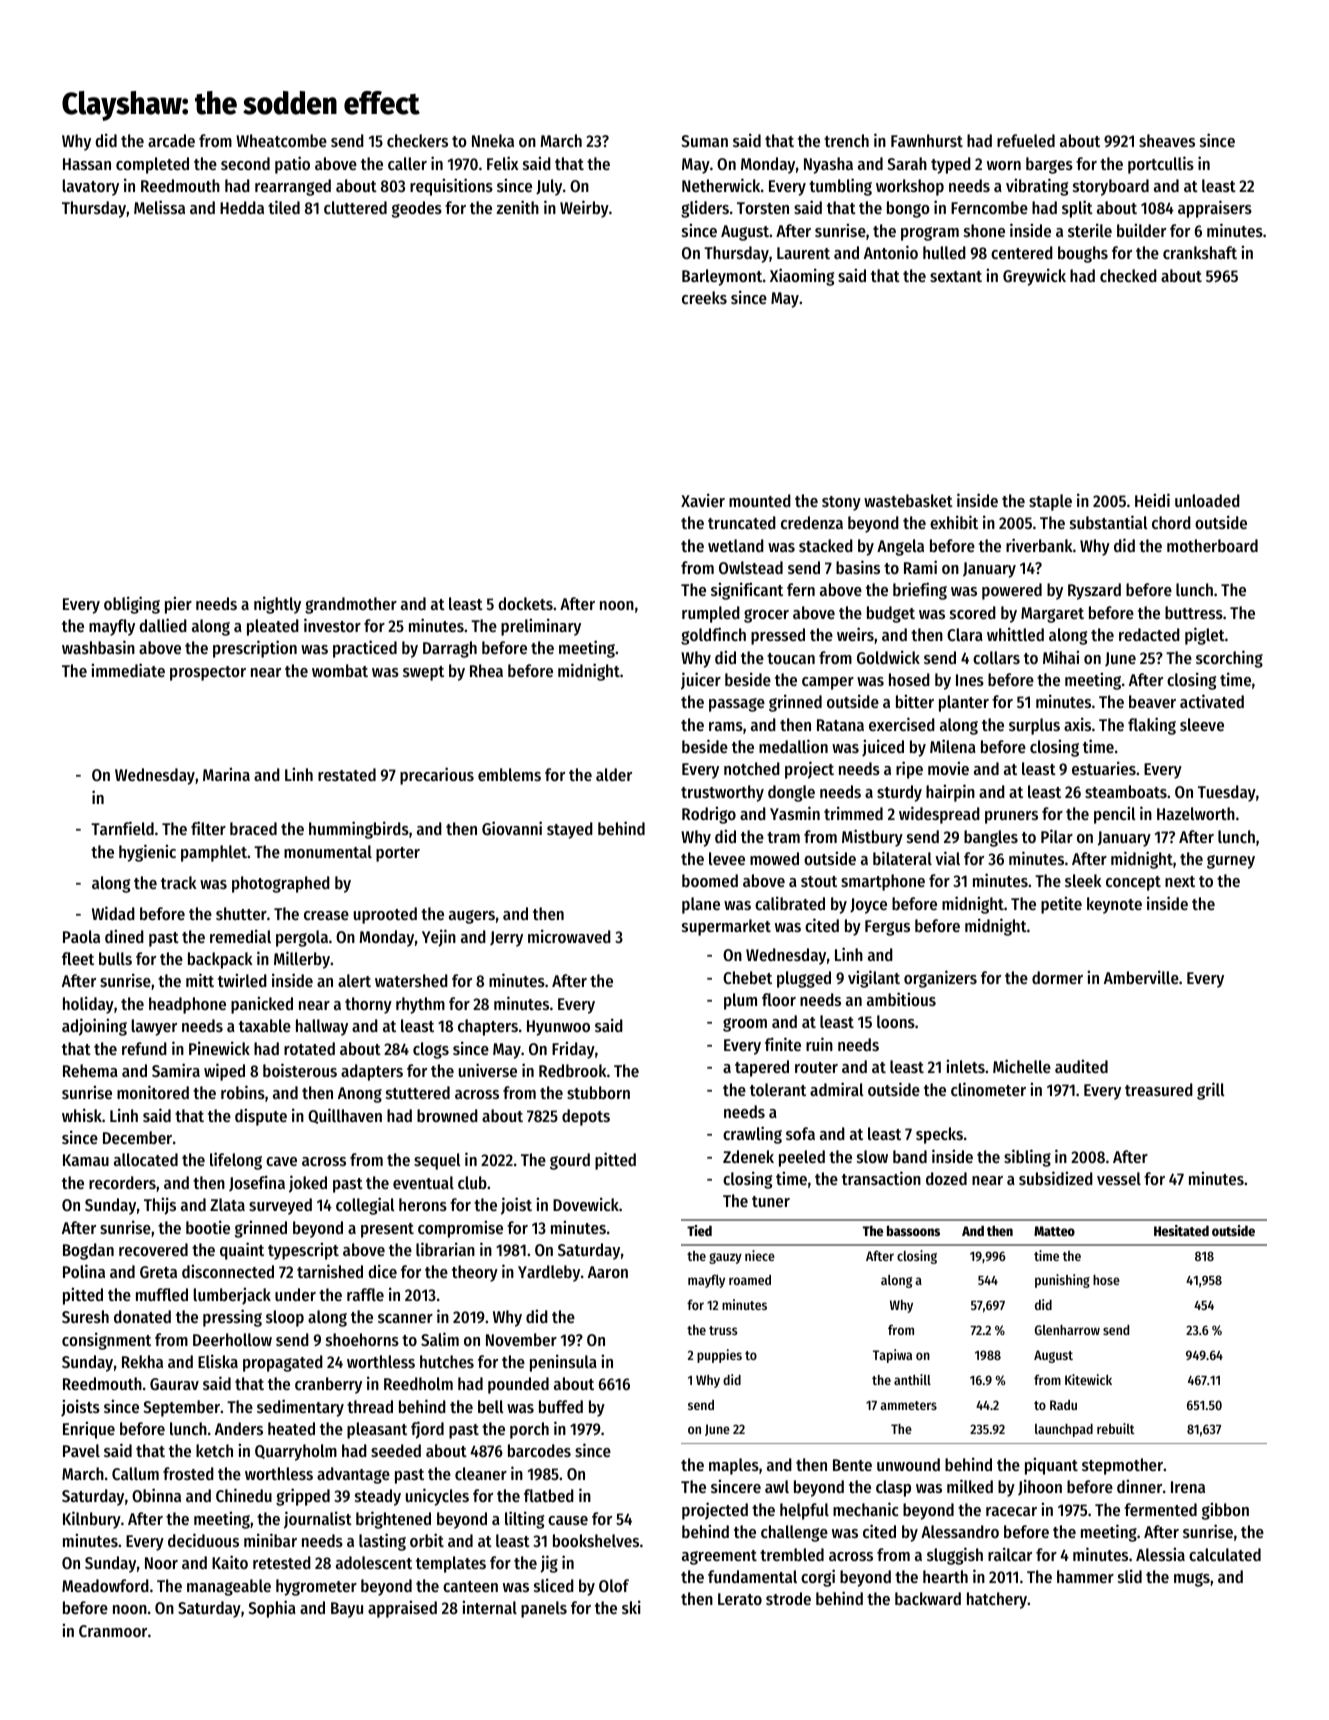  Describe the element at coordinates (1050, 502) in the screenshot. I see `staple` at that location.
